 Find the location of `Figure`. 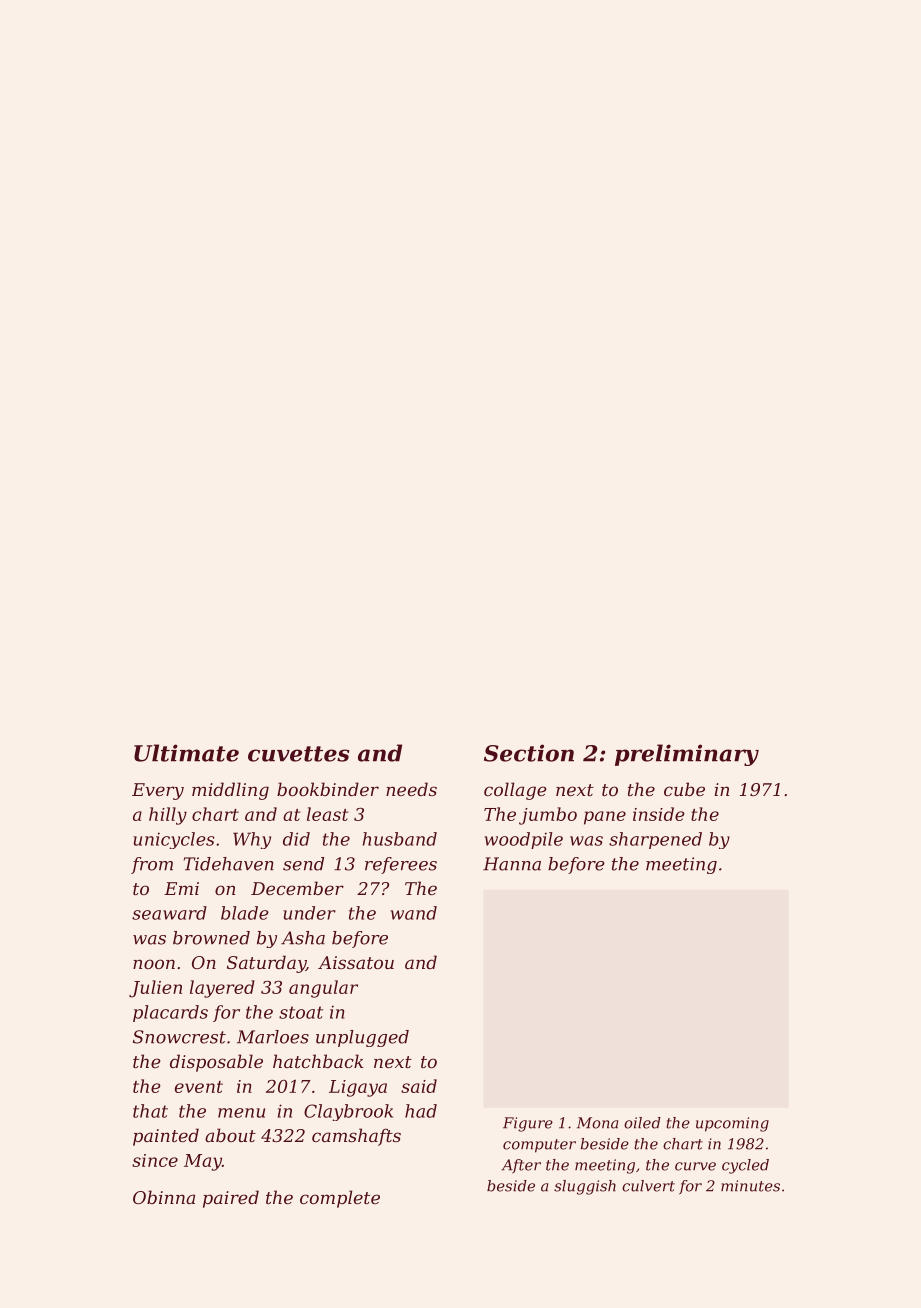

Figure is located at coordinates (528, 1124).
